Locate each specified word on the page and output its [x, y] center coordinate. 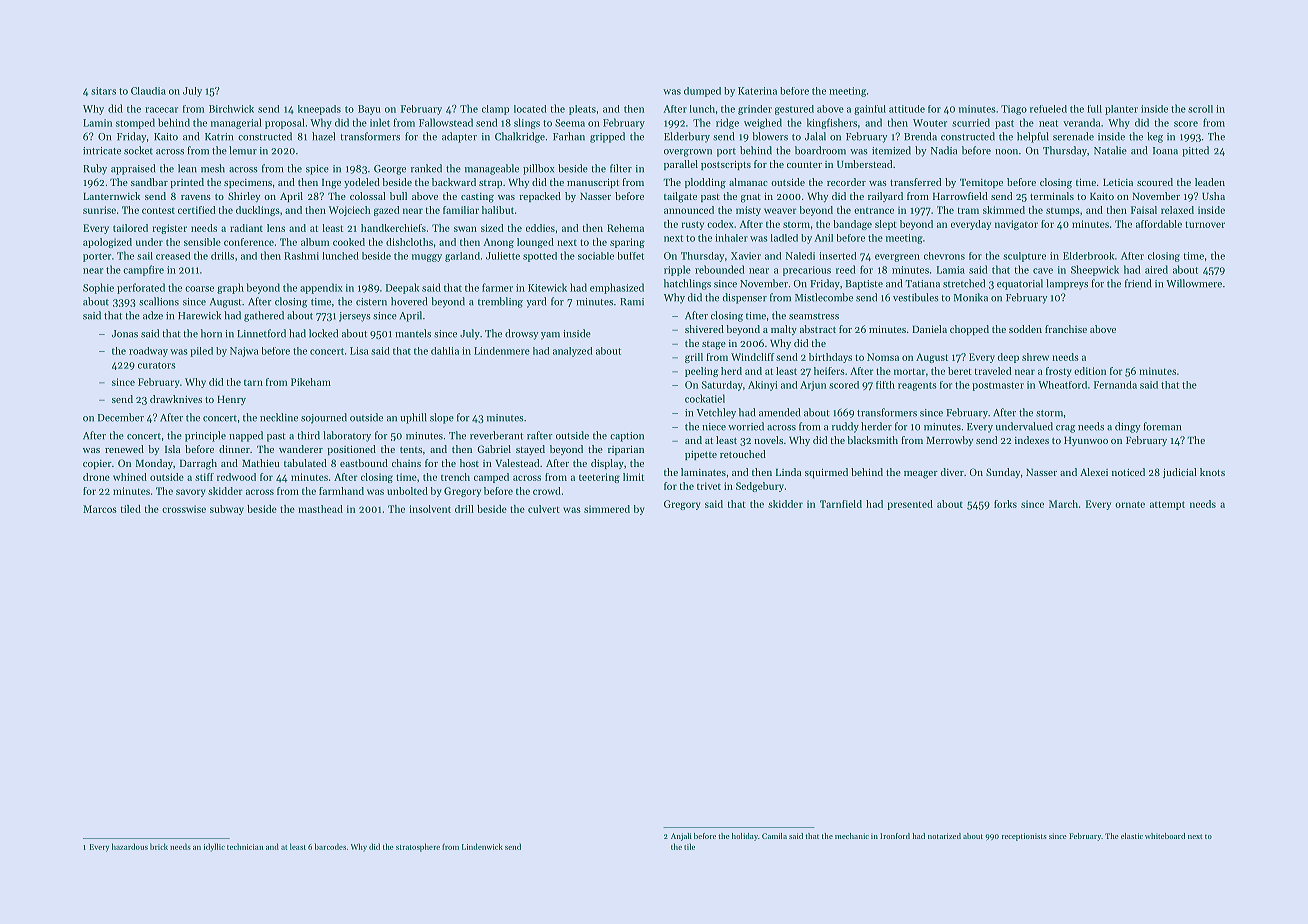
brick [159, 846]
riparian [626, 450]
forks [1005, 504]
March [1063, 504]
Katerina [757, 91]
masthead [320, 509]
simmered [607, 509]
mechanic [852, 836]
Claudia [148, 91]
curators [157, 365]
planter [1121, 110]
